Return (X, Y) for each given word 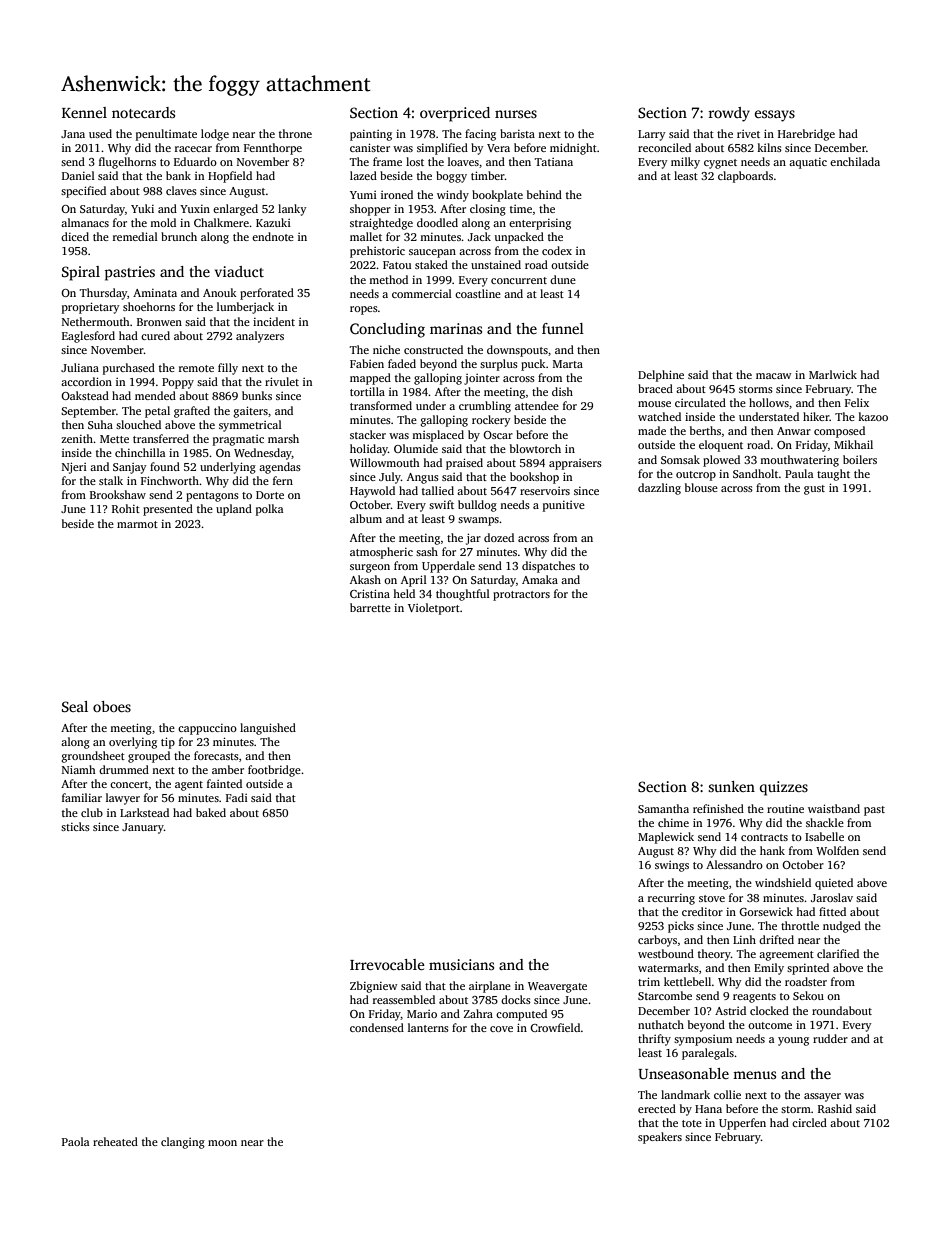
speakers (660, 1138)
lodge (215, 135)
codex (557, 250)
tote (692, 1123)
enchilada (855, 161)
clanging (183, 1143)
